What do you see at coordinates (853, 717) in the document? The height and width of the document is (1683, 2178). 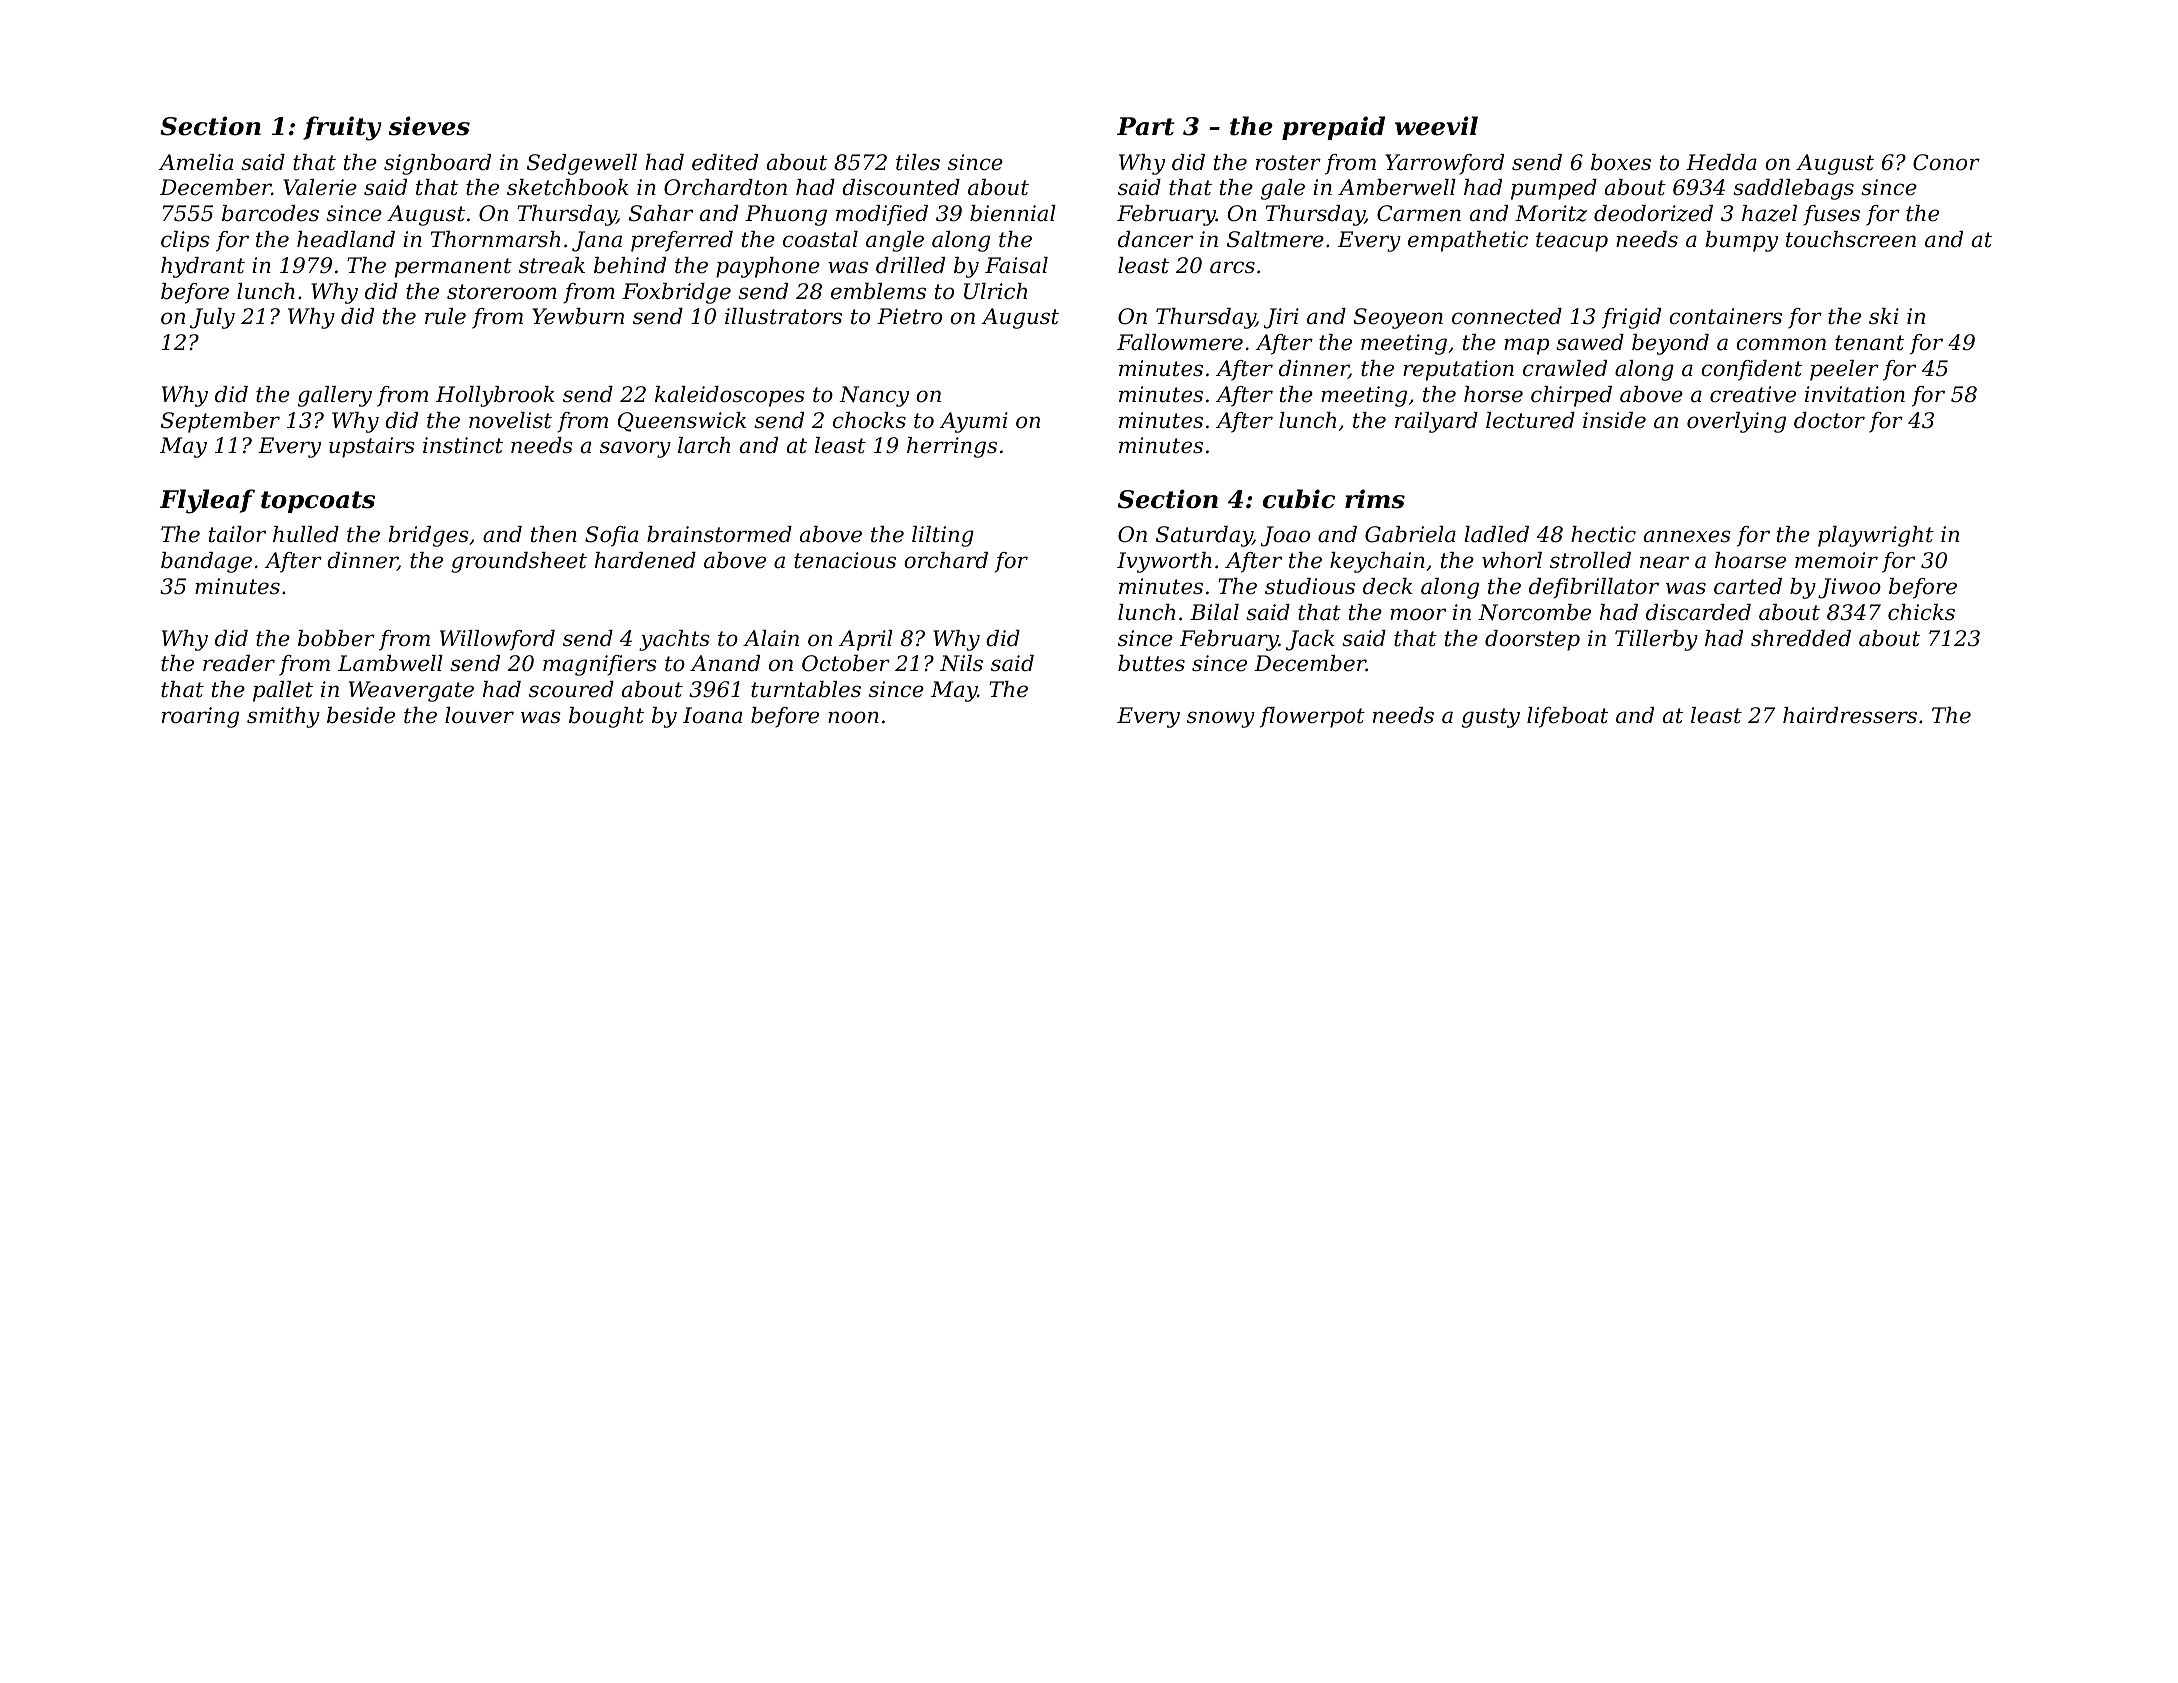 I see `noon` at bounding box center [853, 717].
